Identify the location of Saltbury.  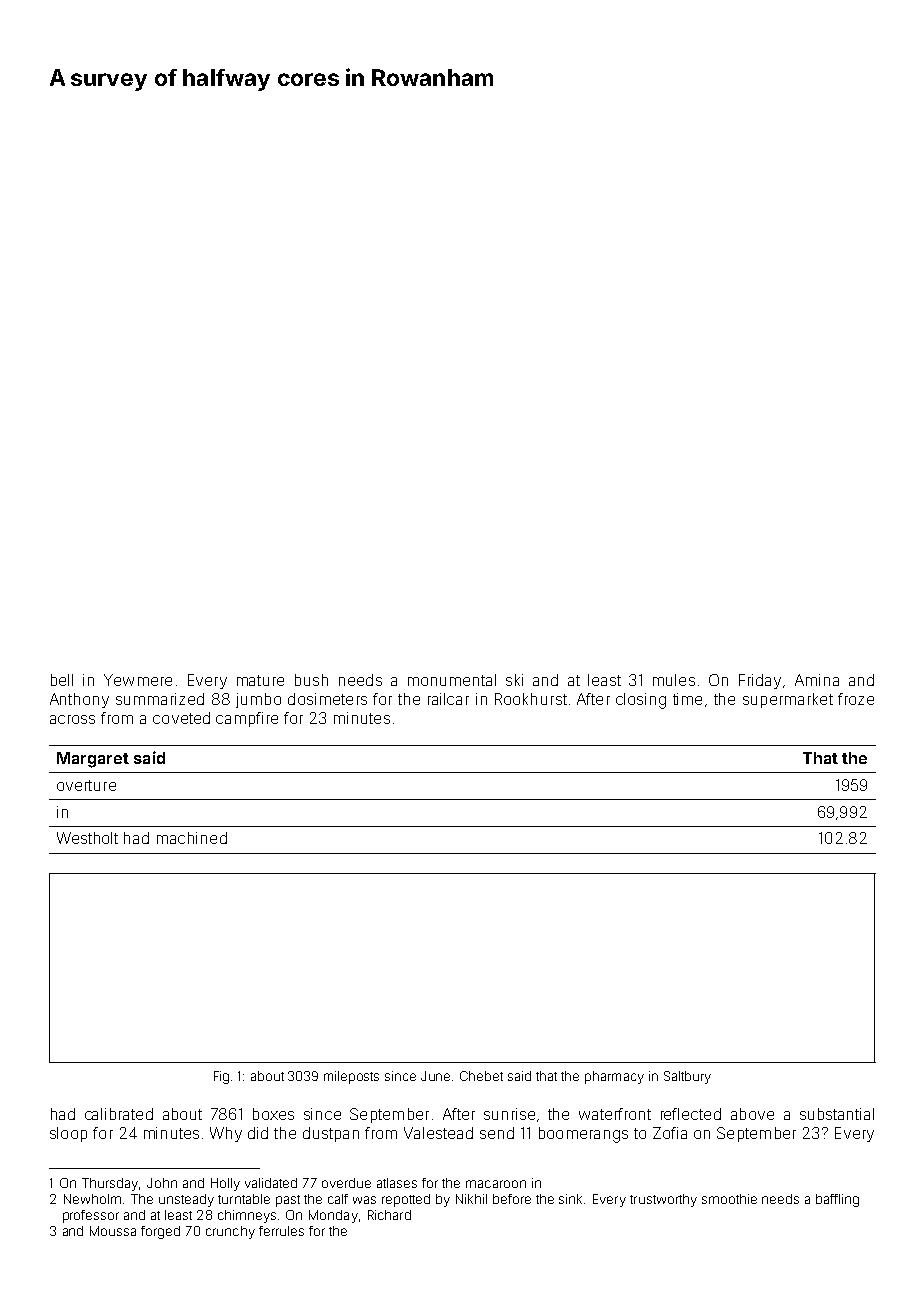
(687, 1077).
